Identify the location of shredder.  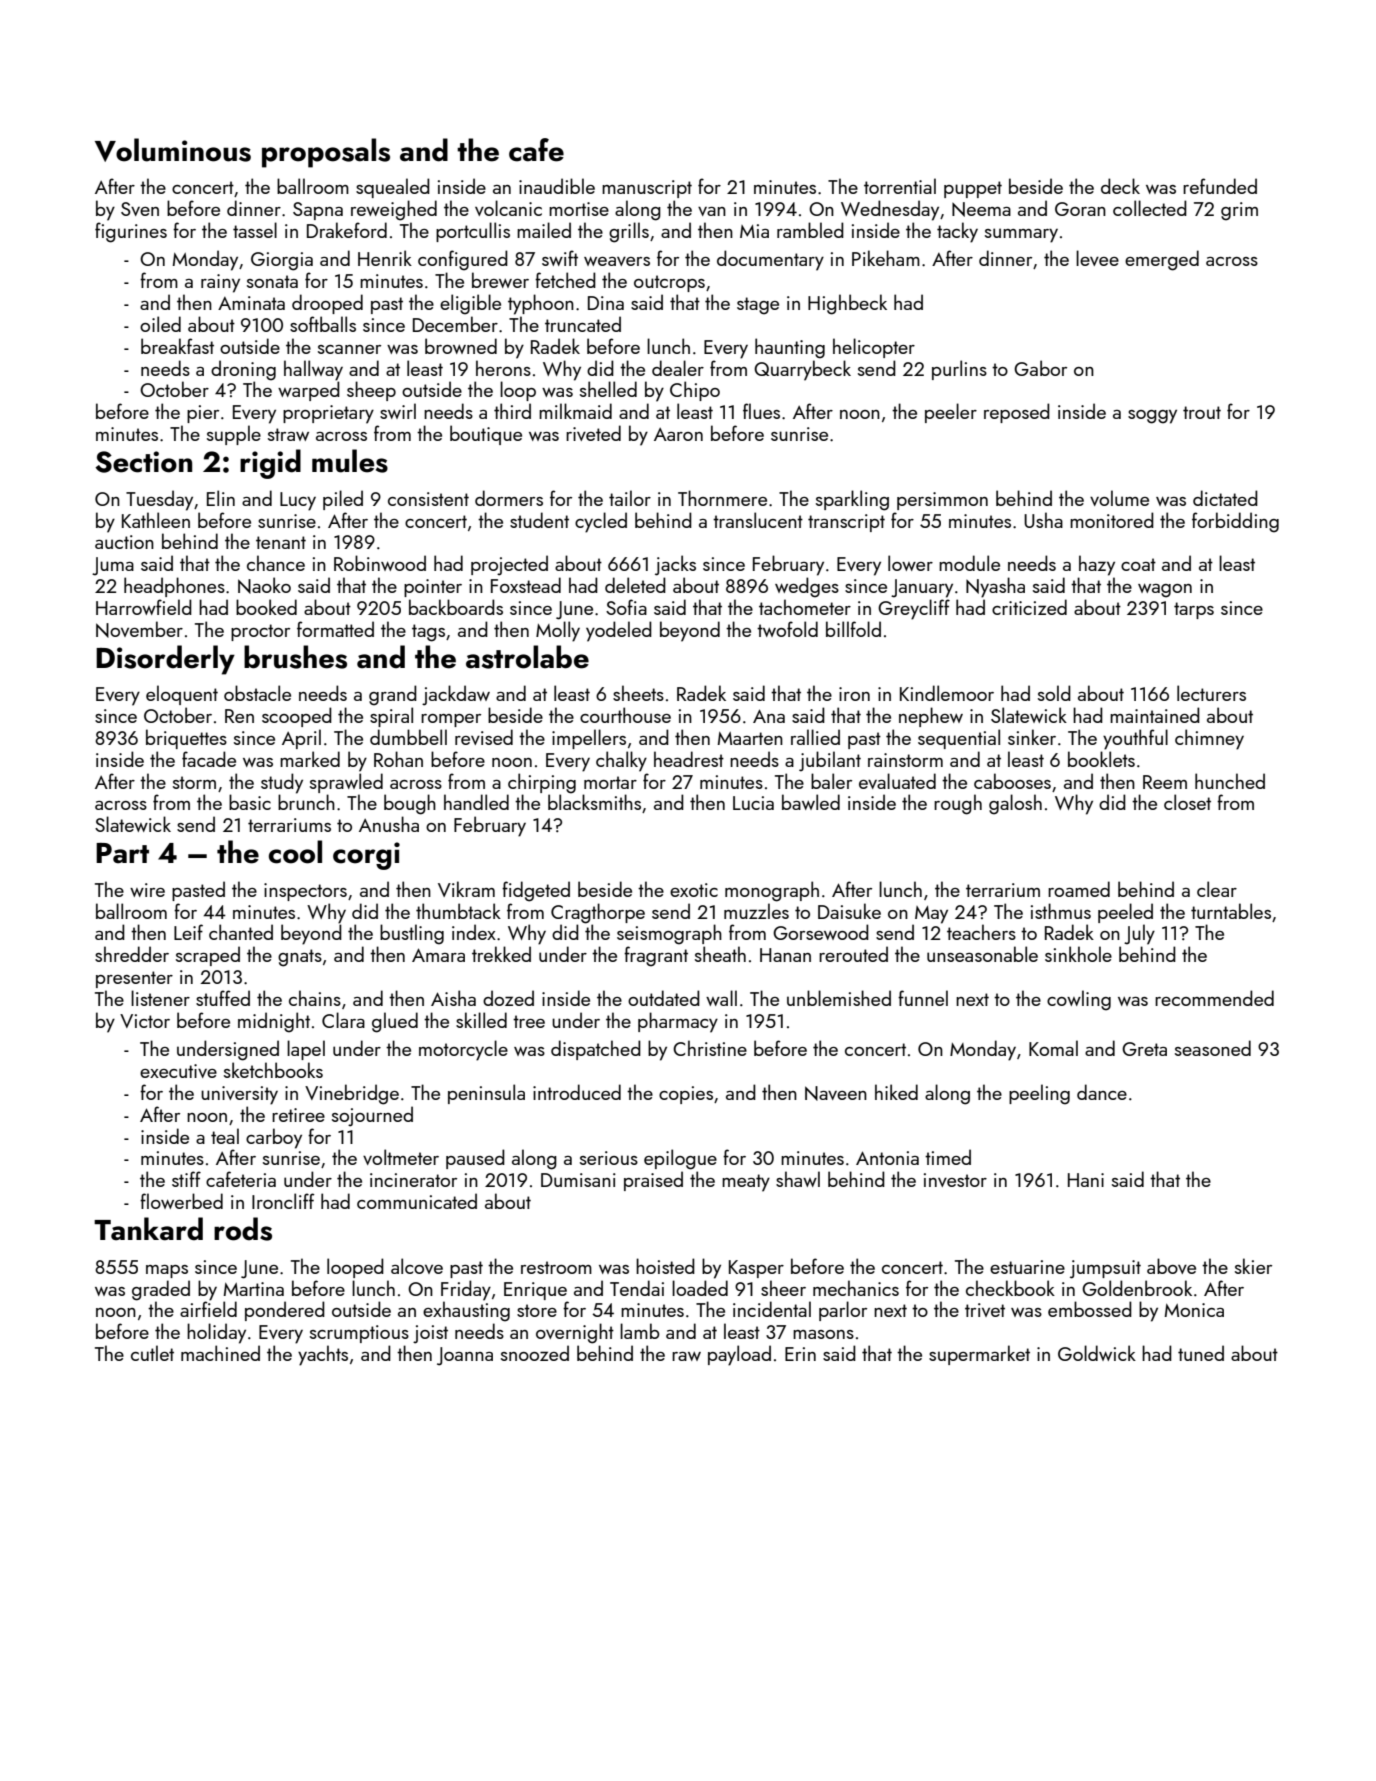
(132, 954).
